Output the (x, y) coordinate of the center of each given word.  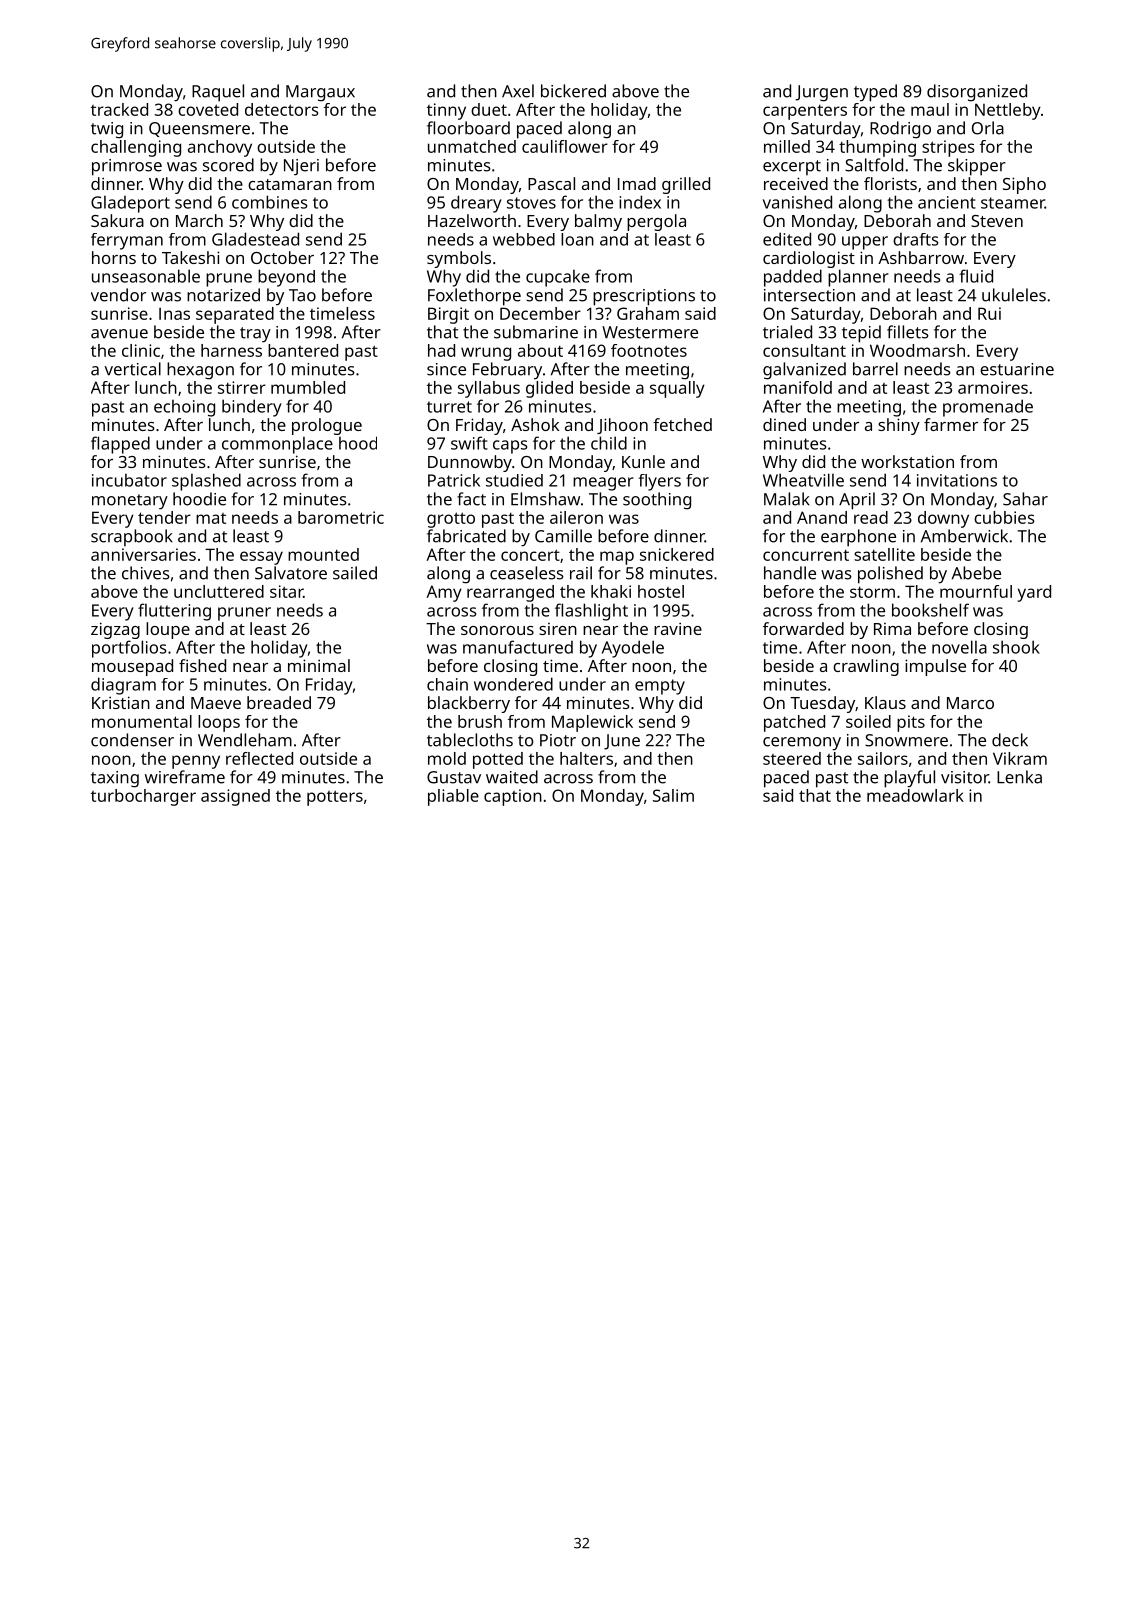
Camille (563, 536)
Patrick (454, 480)
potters (335, 798)
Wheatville (803, 480)
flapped (120, 445)
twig (107, 130)
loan (577, 239)
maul (930, 109)
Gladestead (255, 239)
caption (513, 797)
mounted (323, 554)
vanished (797, 202)
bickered (573, 91)
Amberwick (964, 536)
